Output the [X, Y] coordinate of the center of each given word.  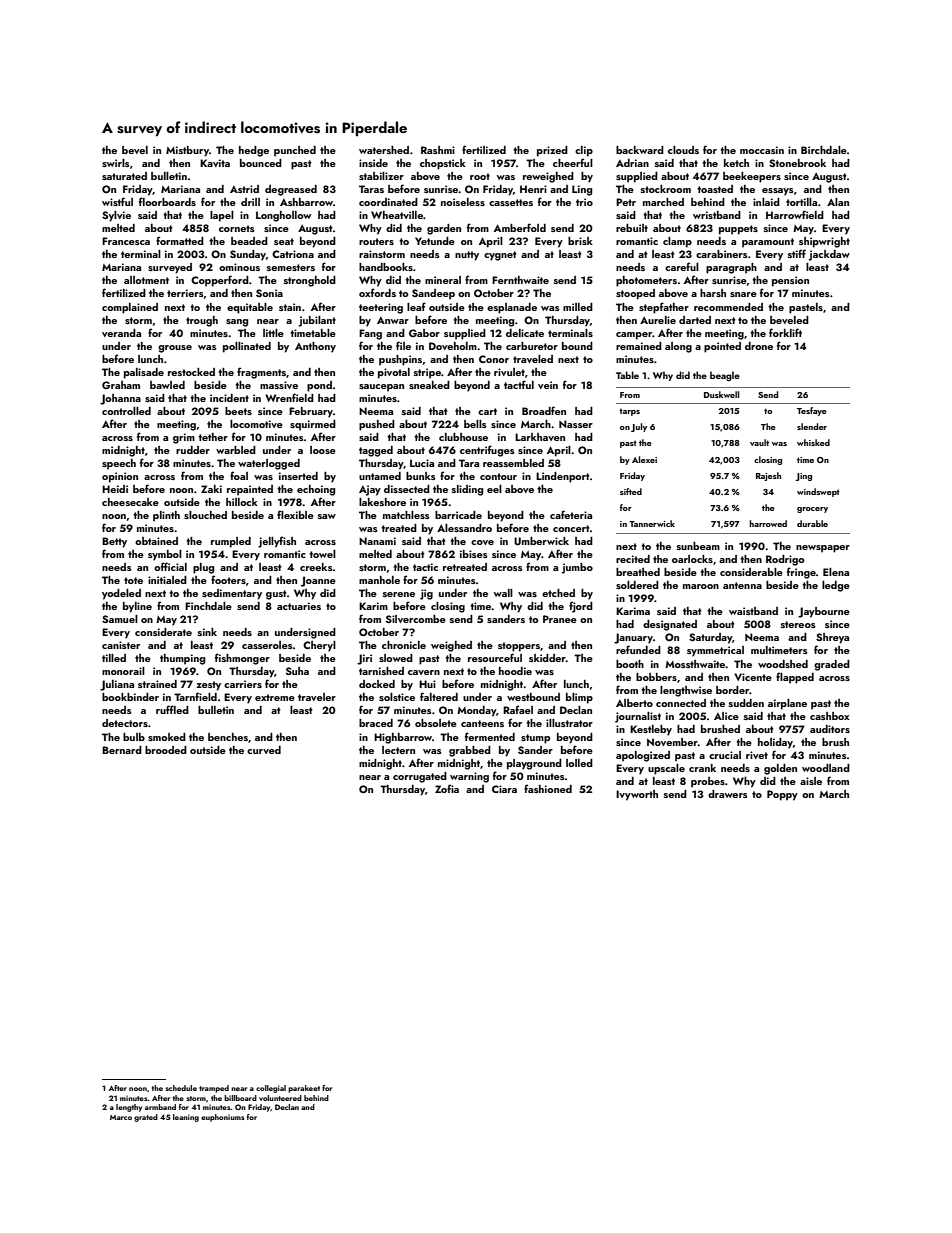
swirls [115, 163]
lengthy [129, 1108]
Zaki [211, 489]
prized [552, 151]
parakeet [304, 1089]
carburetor [532, 346]
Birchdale [824, 150]
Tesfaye [812, 411]
